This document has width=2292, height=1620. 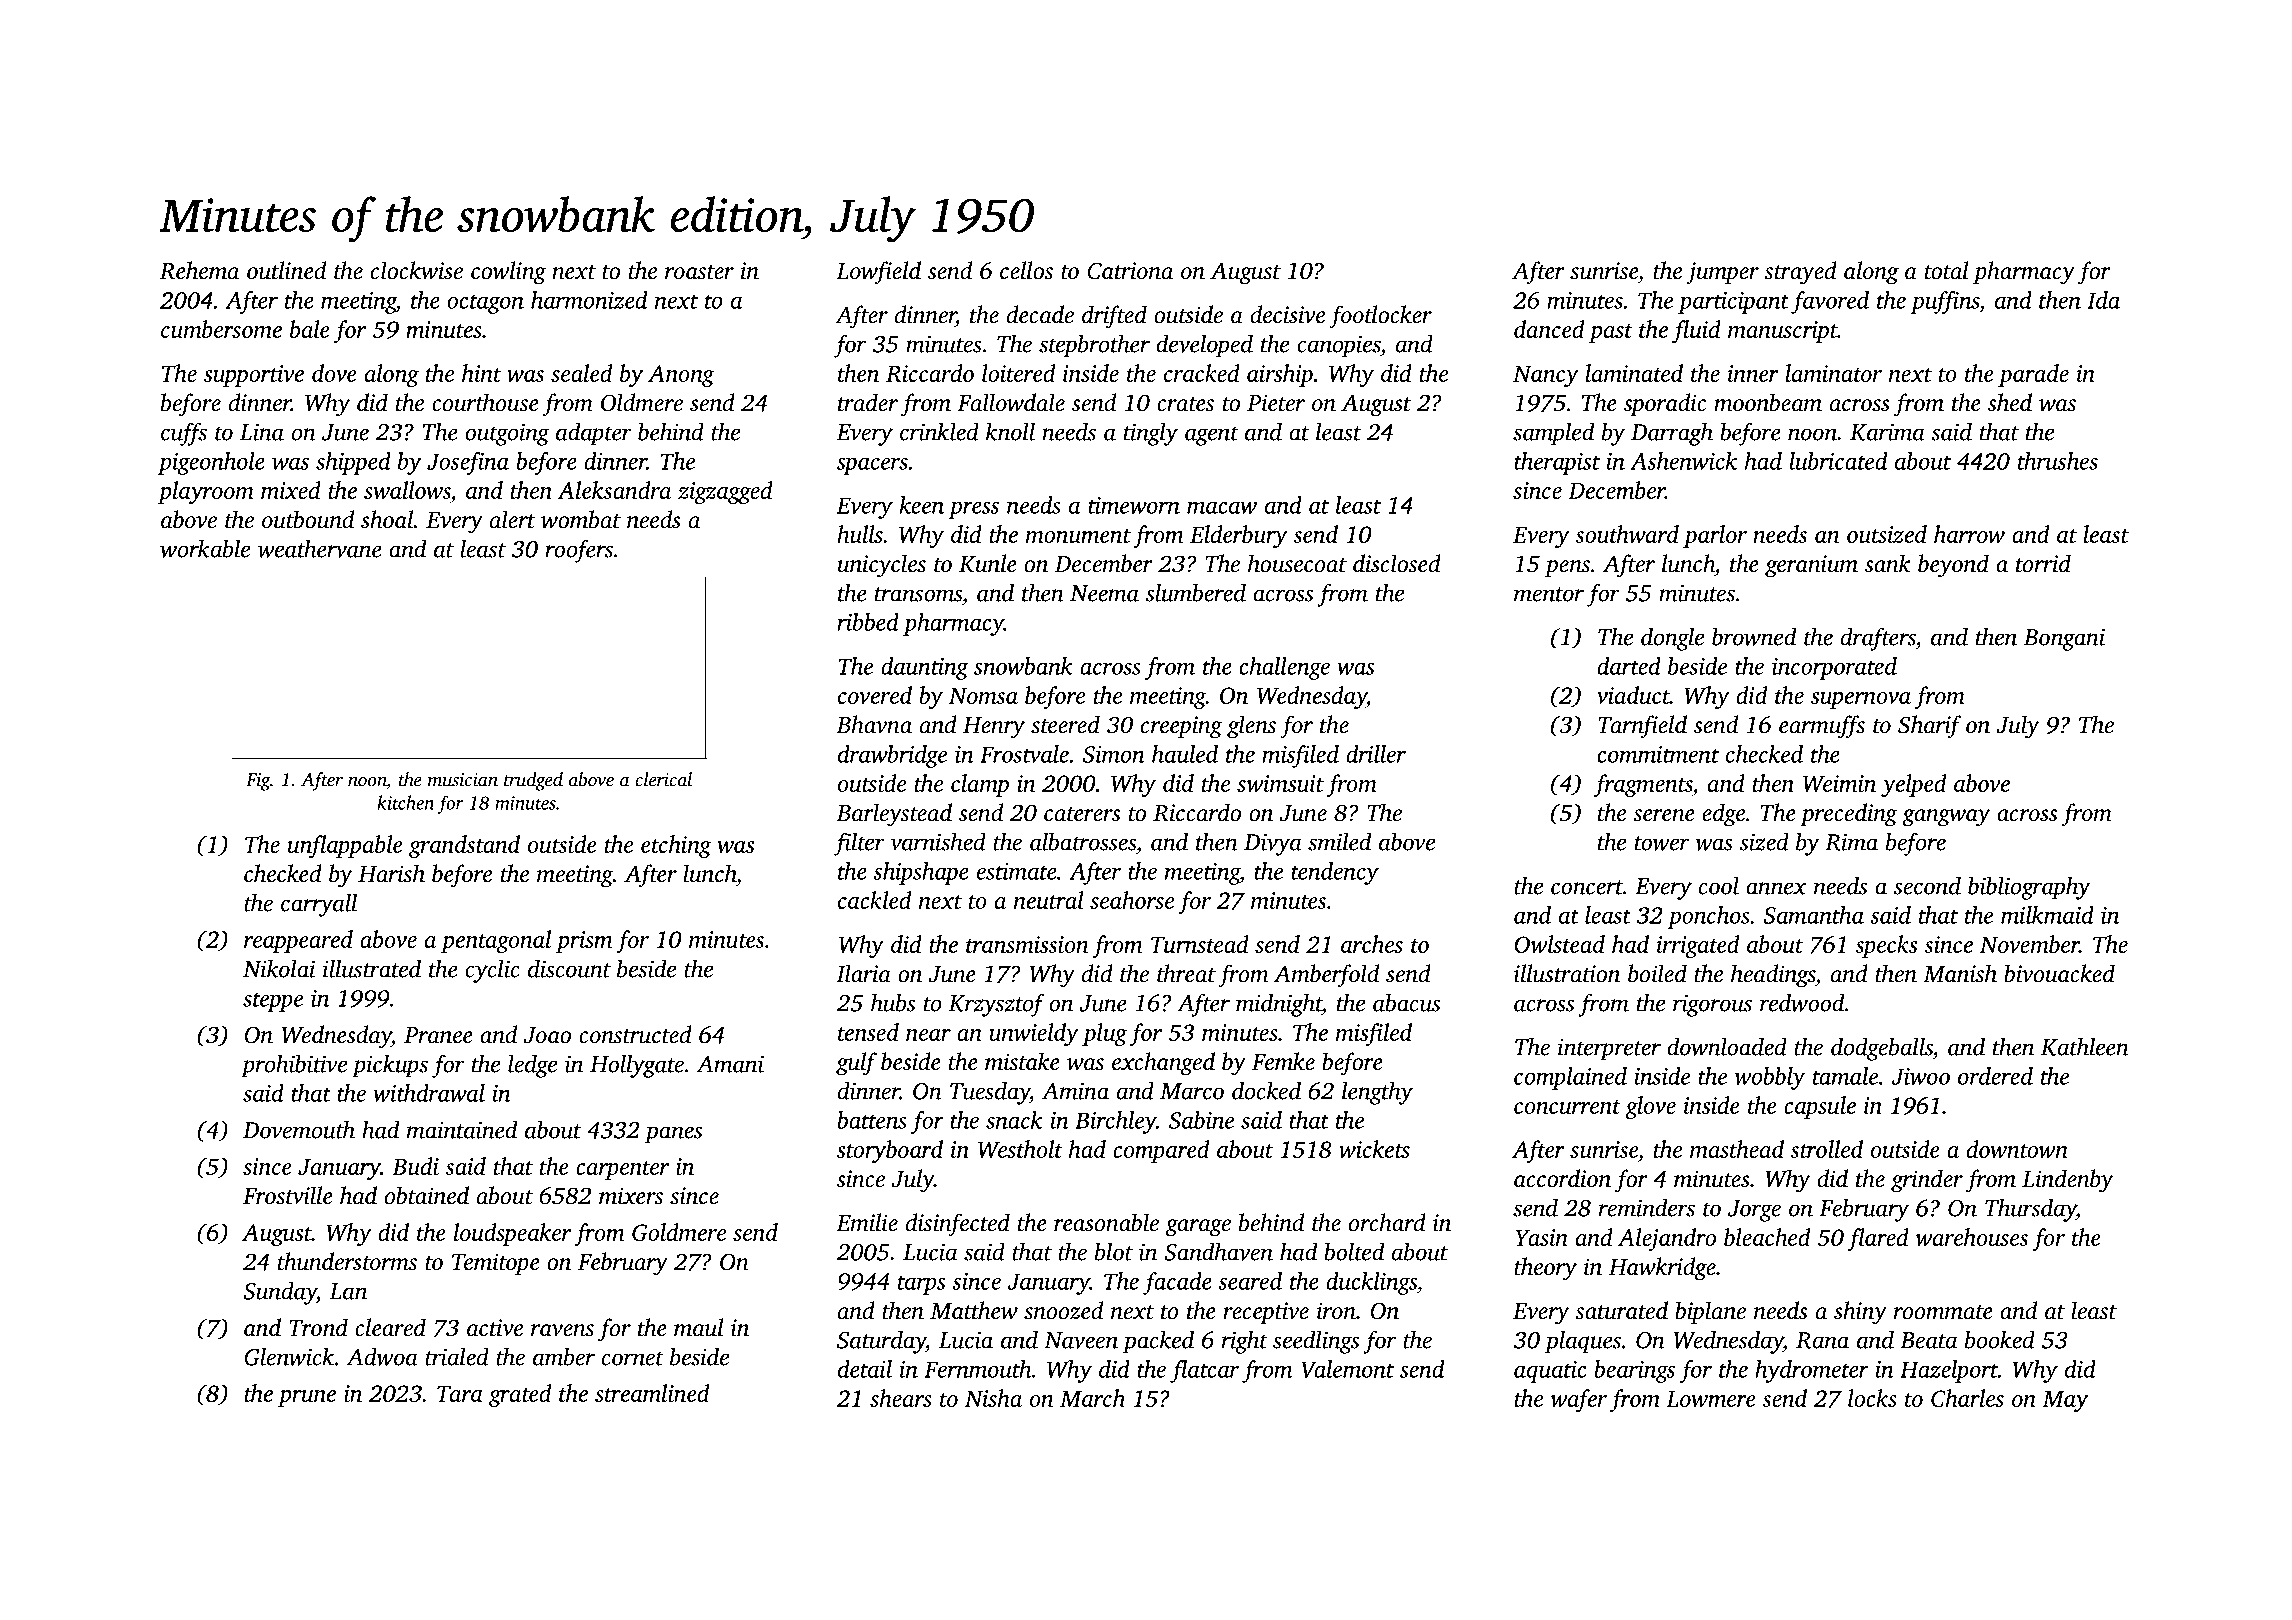 What do you see at coordinates (1130, 271) in the document?
I see `Catriona` at bounding box center [1130, 271].
